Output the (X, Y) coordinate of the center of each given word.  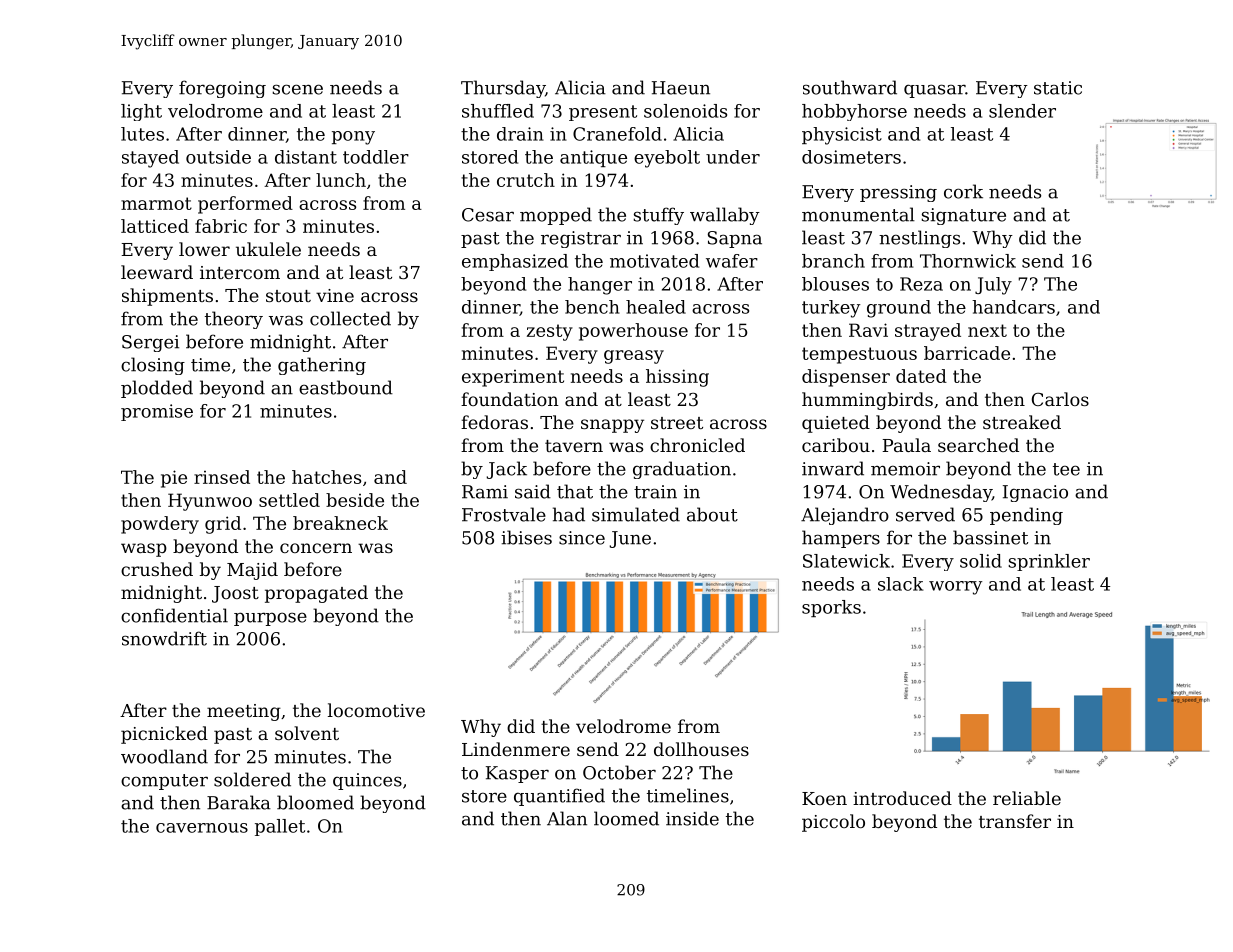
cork (963, 191)
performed (245, 205)
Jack (506, 470)
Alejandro (845, 516)
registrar (581, 239)
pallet (280, 827)
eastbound (346, 387)
